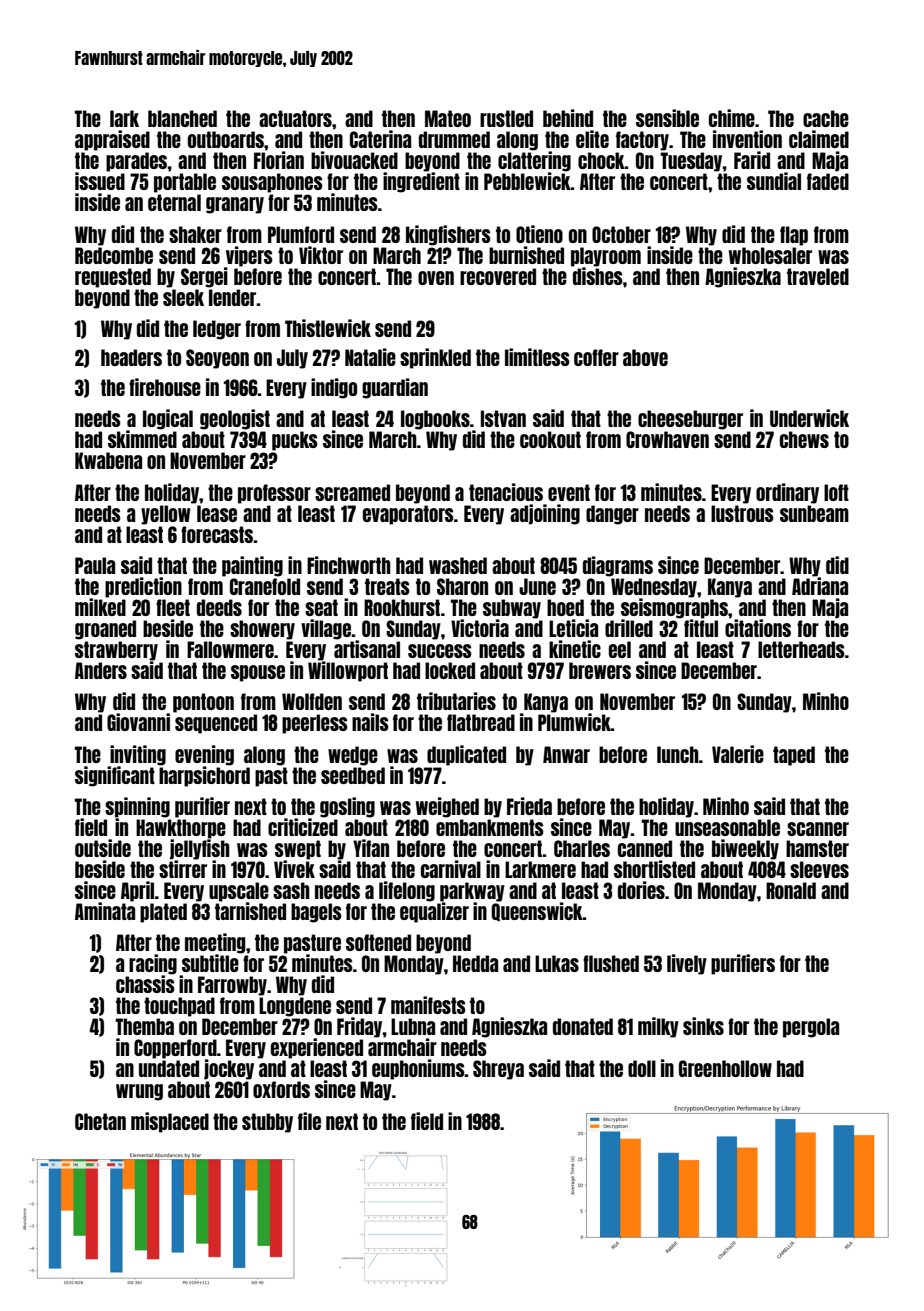 This page has height=1311, width=924. Describe the element at coordinates (826, 118) in the page. I see `cache` at that location.
